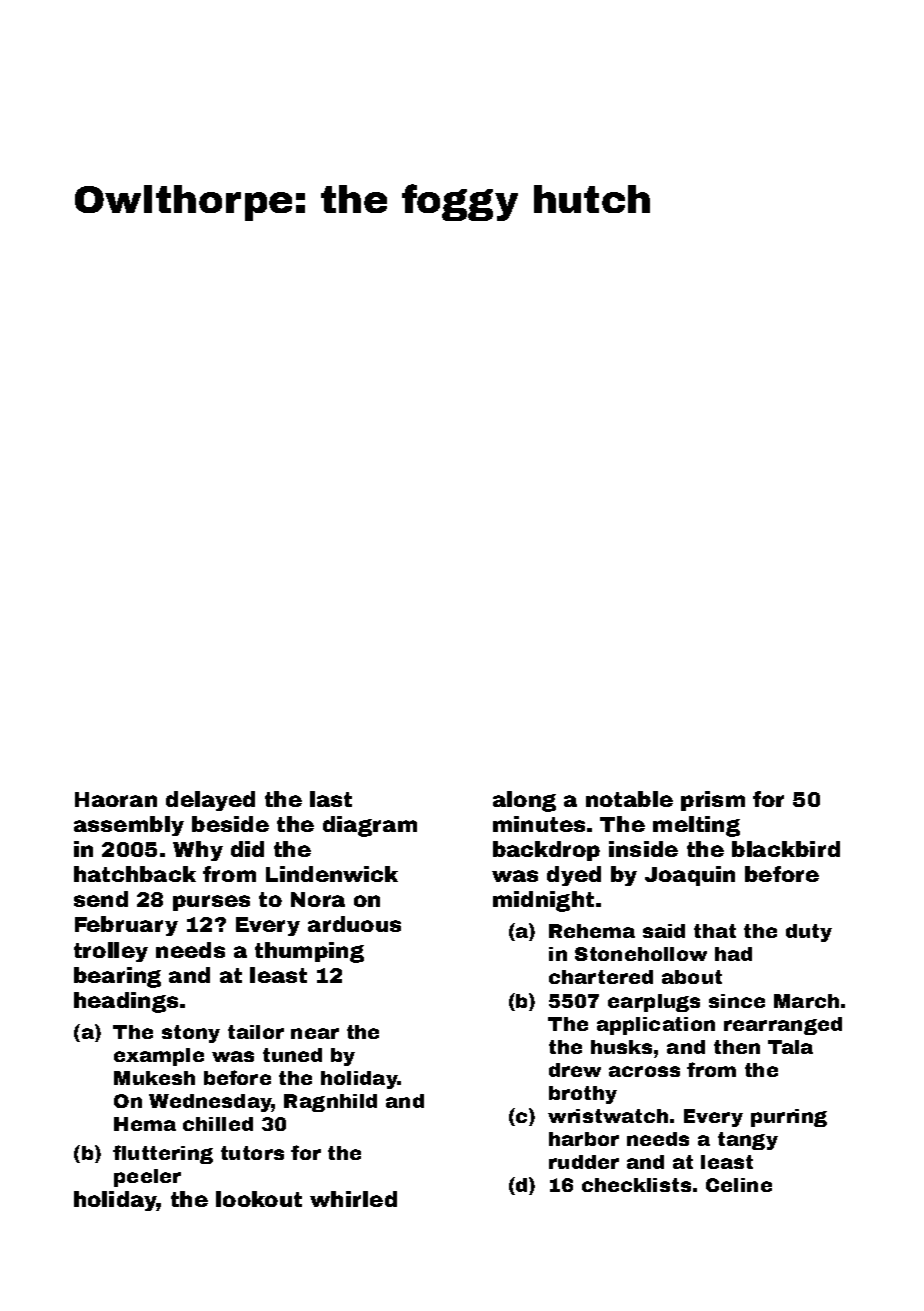 This page has width=924, height=1311. Describe the element at coordinates (256, 1032) in the page. I see `tailor` at that location.
